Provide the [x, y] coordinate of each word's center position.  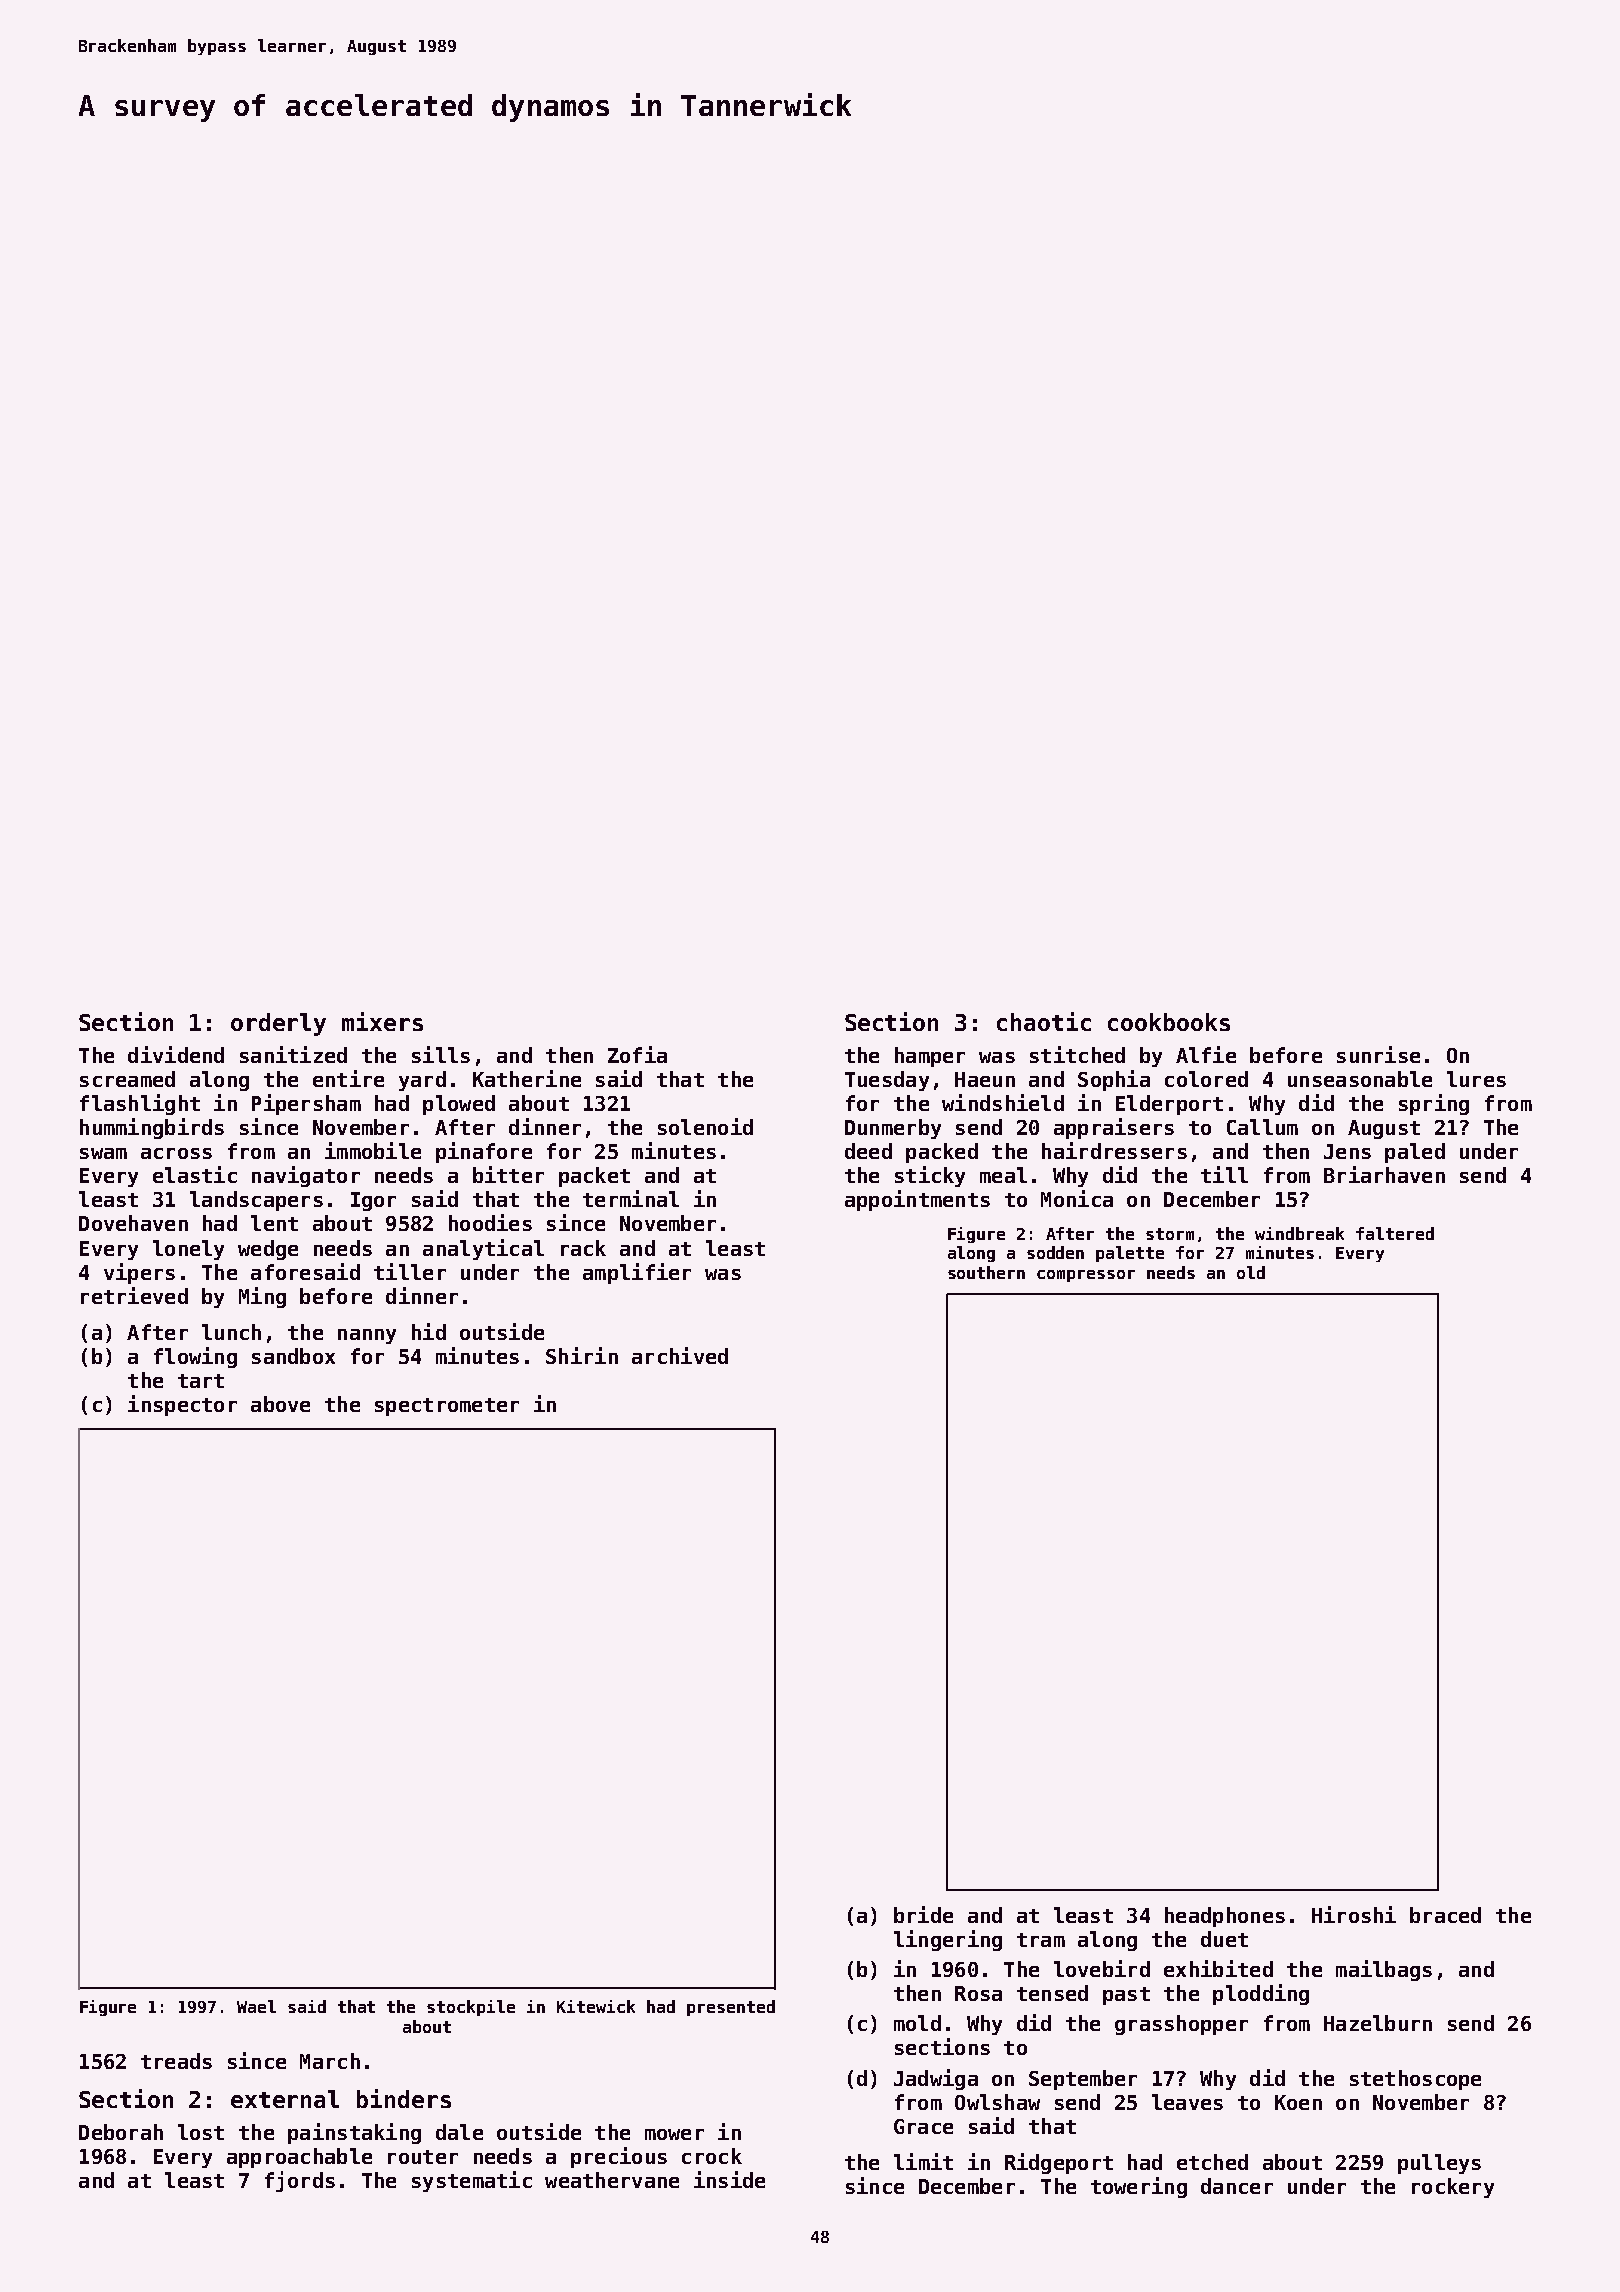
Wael [256, 2006]
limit [923, 2161]
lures [1476, 1079]
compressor [1086, 1276]
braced [1445, 1915]
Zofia [637, 1054]
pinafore [484, 1152]
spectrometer [447, 1407]
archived [680, 1355]
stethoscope [1415, 2080]
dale [459, 2132]
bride [923, 1914]
